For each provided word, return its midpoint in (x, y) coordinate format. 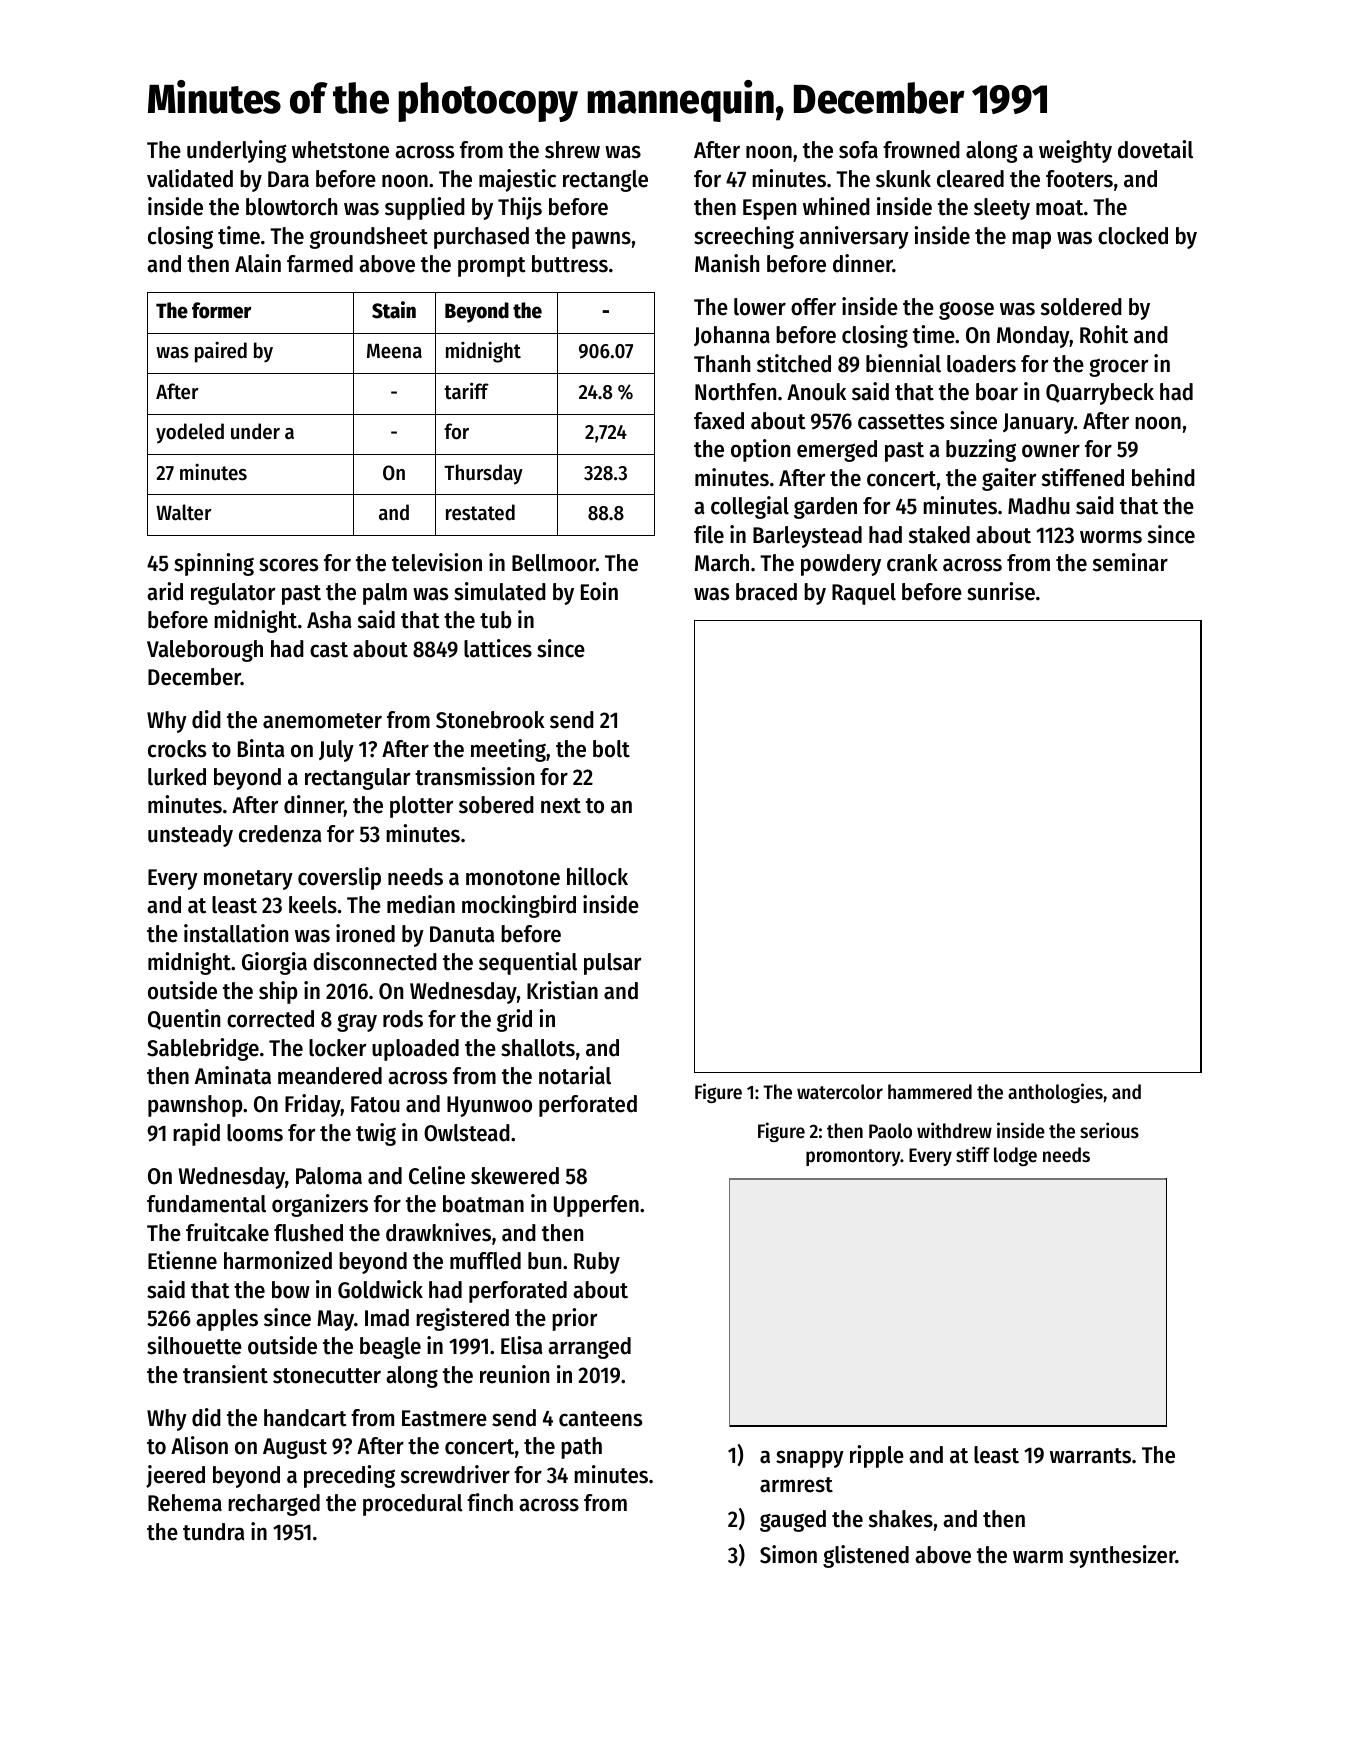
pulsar (612, 964)
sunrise (1001, 591)
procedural (413, 1505)
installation (236, 933)
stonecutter (327, 1376)
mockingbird (519, 906)
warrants (1090, 1456)
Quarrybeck (1100, 394)
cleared (970, 179)
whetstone (340, 150)
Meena (394, 351)
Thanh (722, 364)
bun (544, 1261)
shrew (572, 150)
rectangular (357, 779)
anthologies (1055, 1093)
